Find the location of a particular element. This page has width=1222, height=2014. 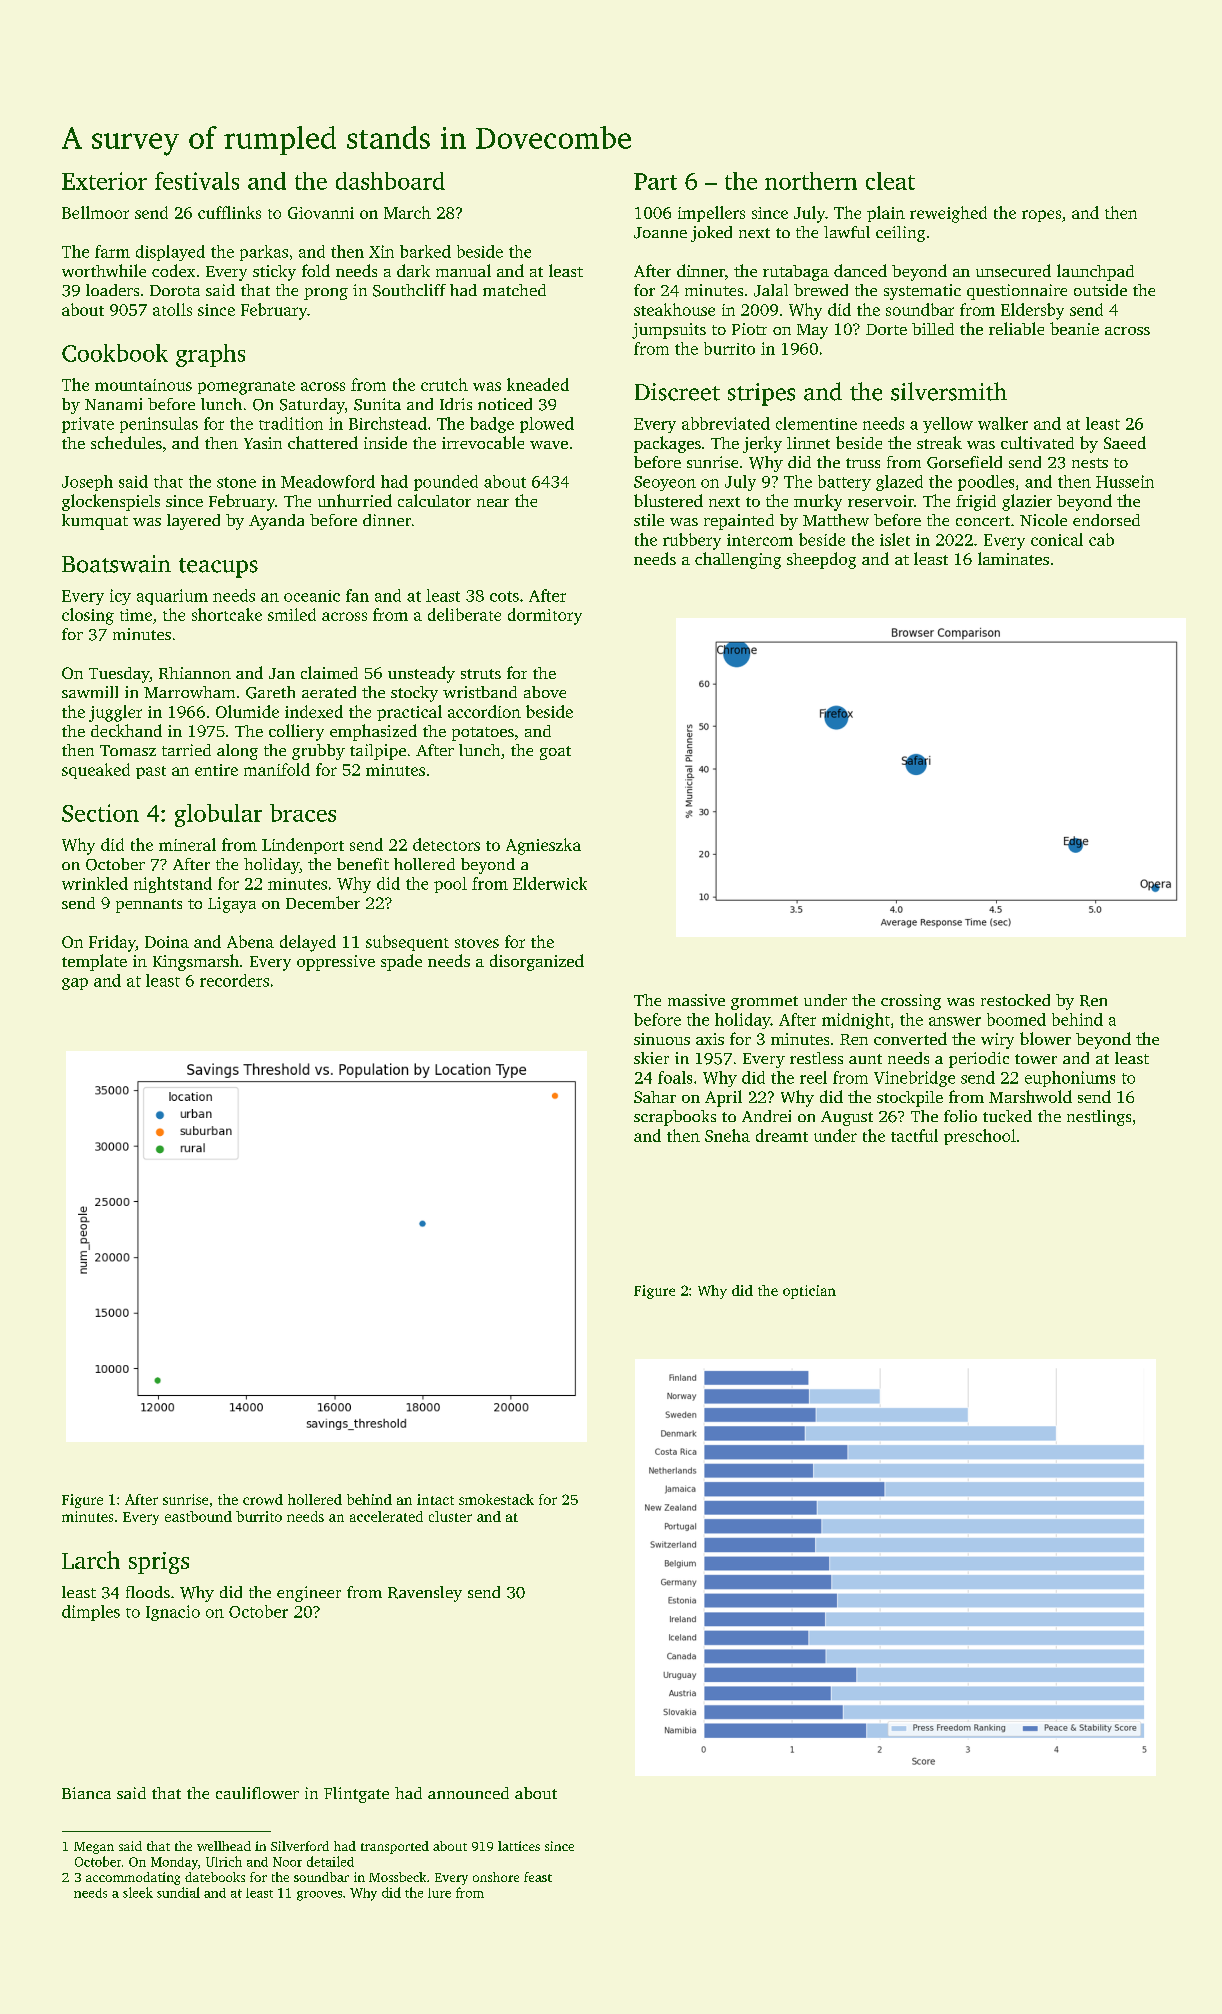

grubby is located at coordinates (318, 752).
